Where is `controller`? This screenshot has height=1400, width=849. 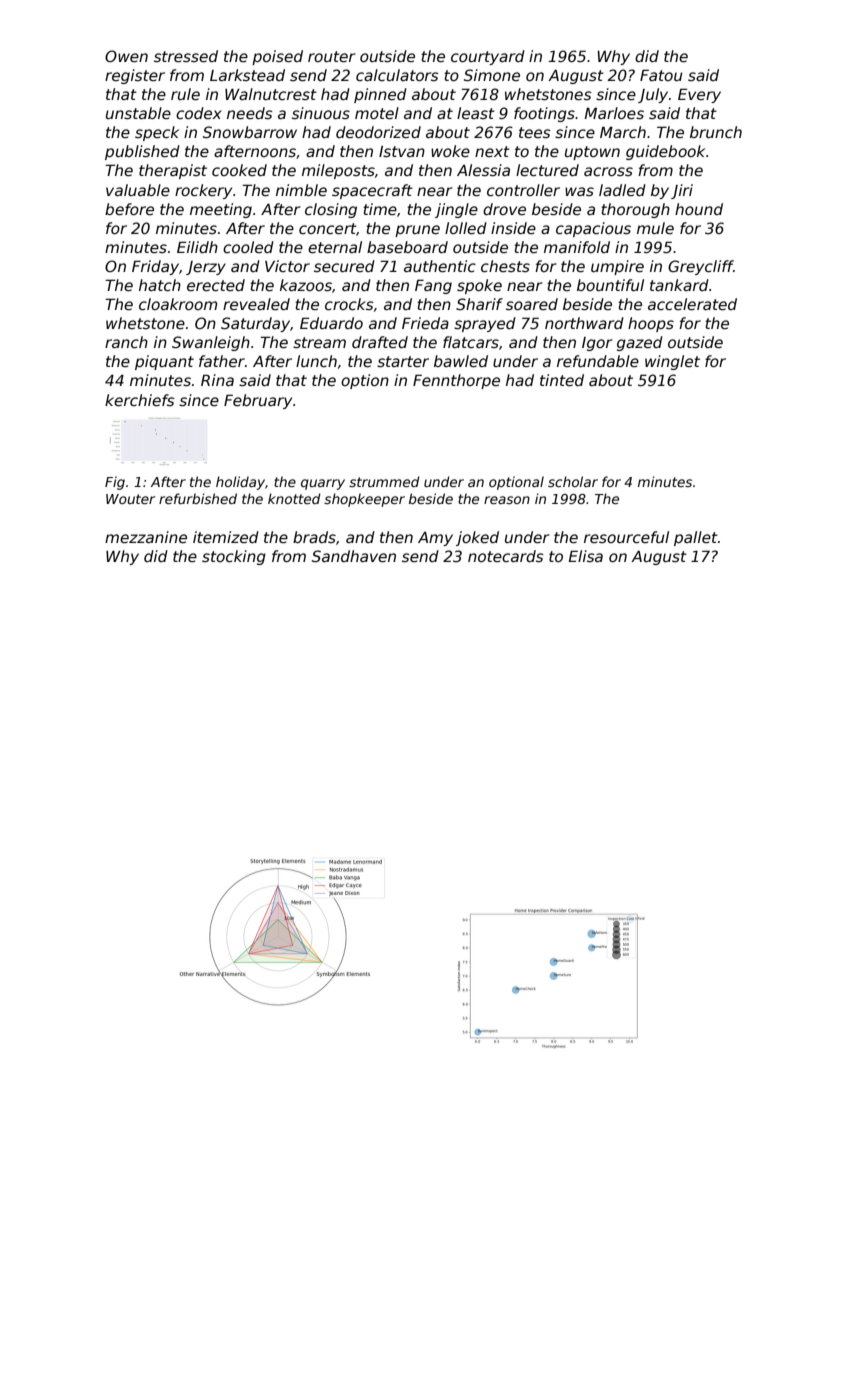 controller is located at coordinates (523, 190).
